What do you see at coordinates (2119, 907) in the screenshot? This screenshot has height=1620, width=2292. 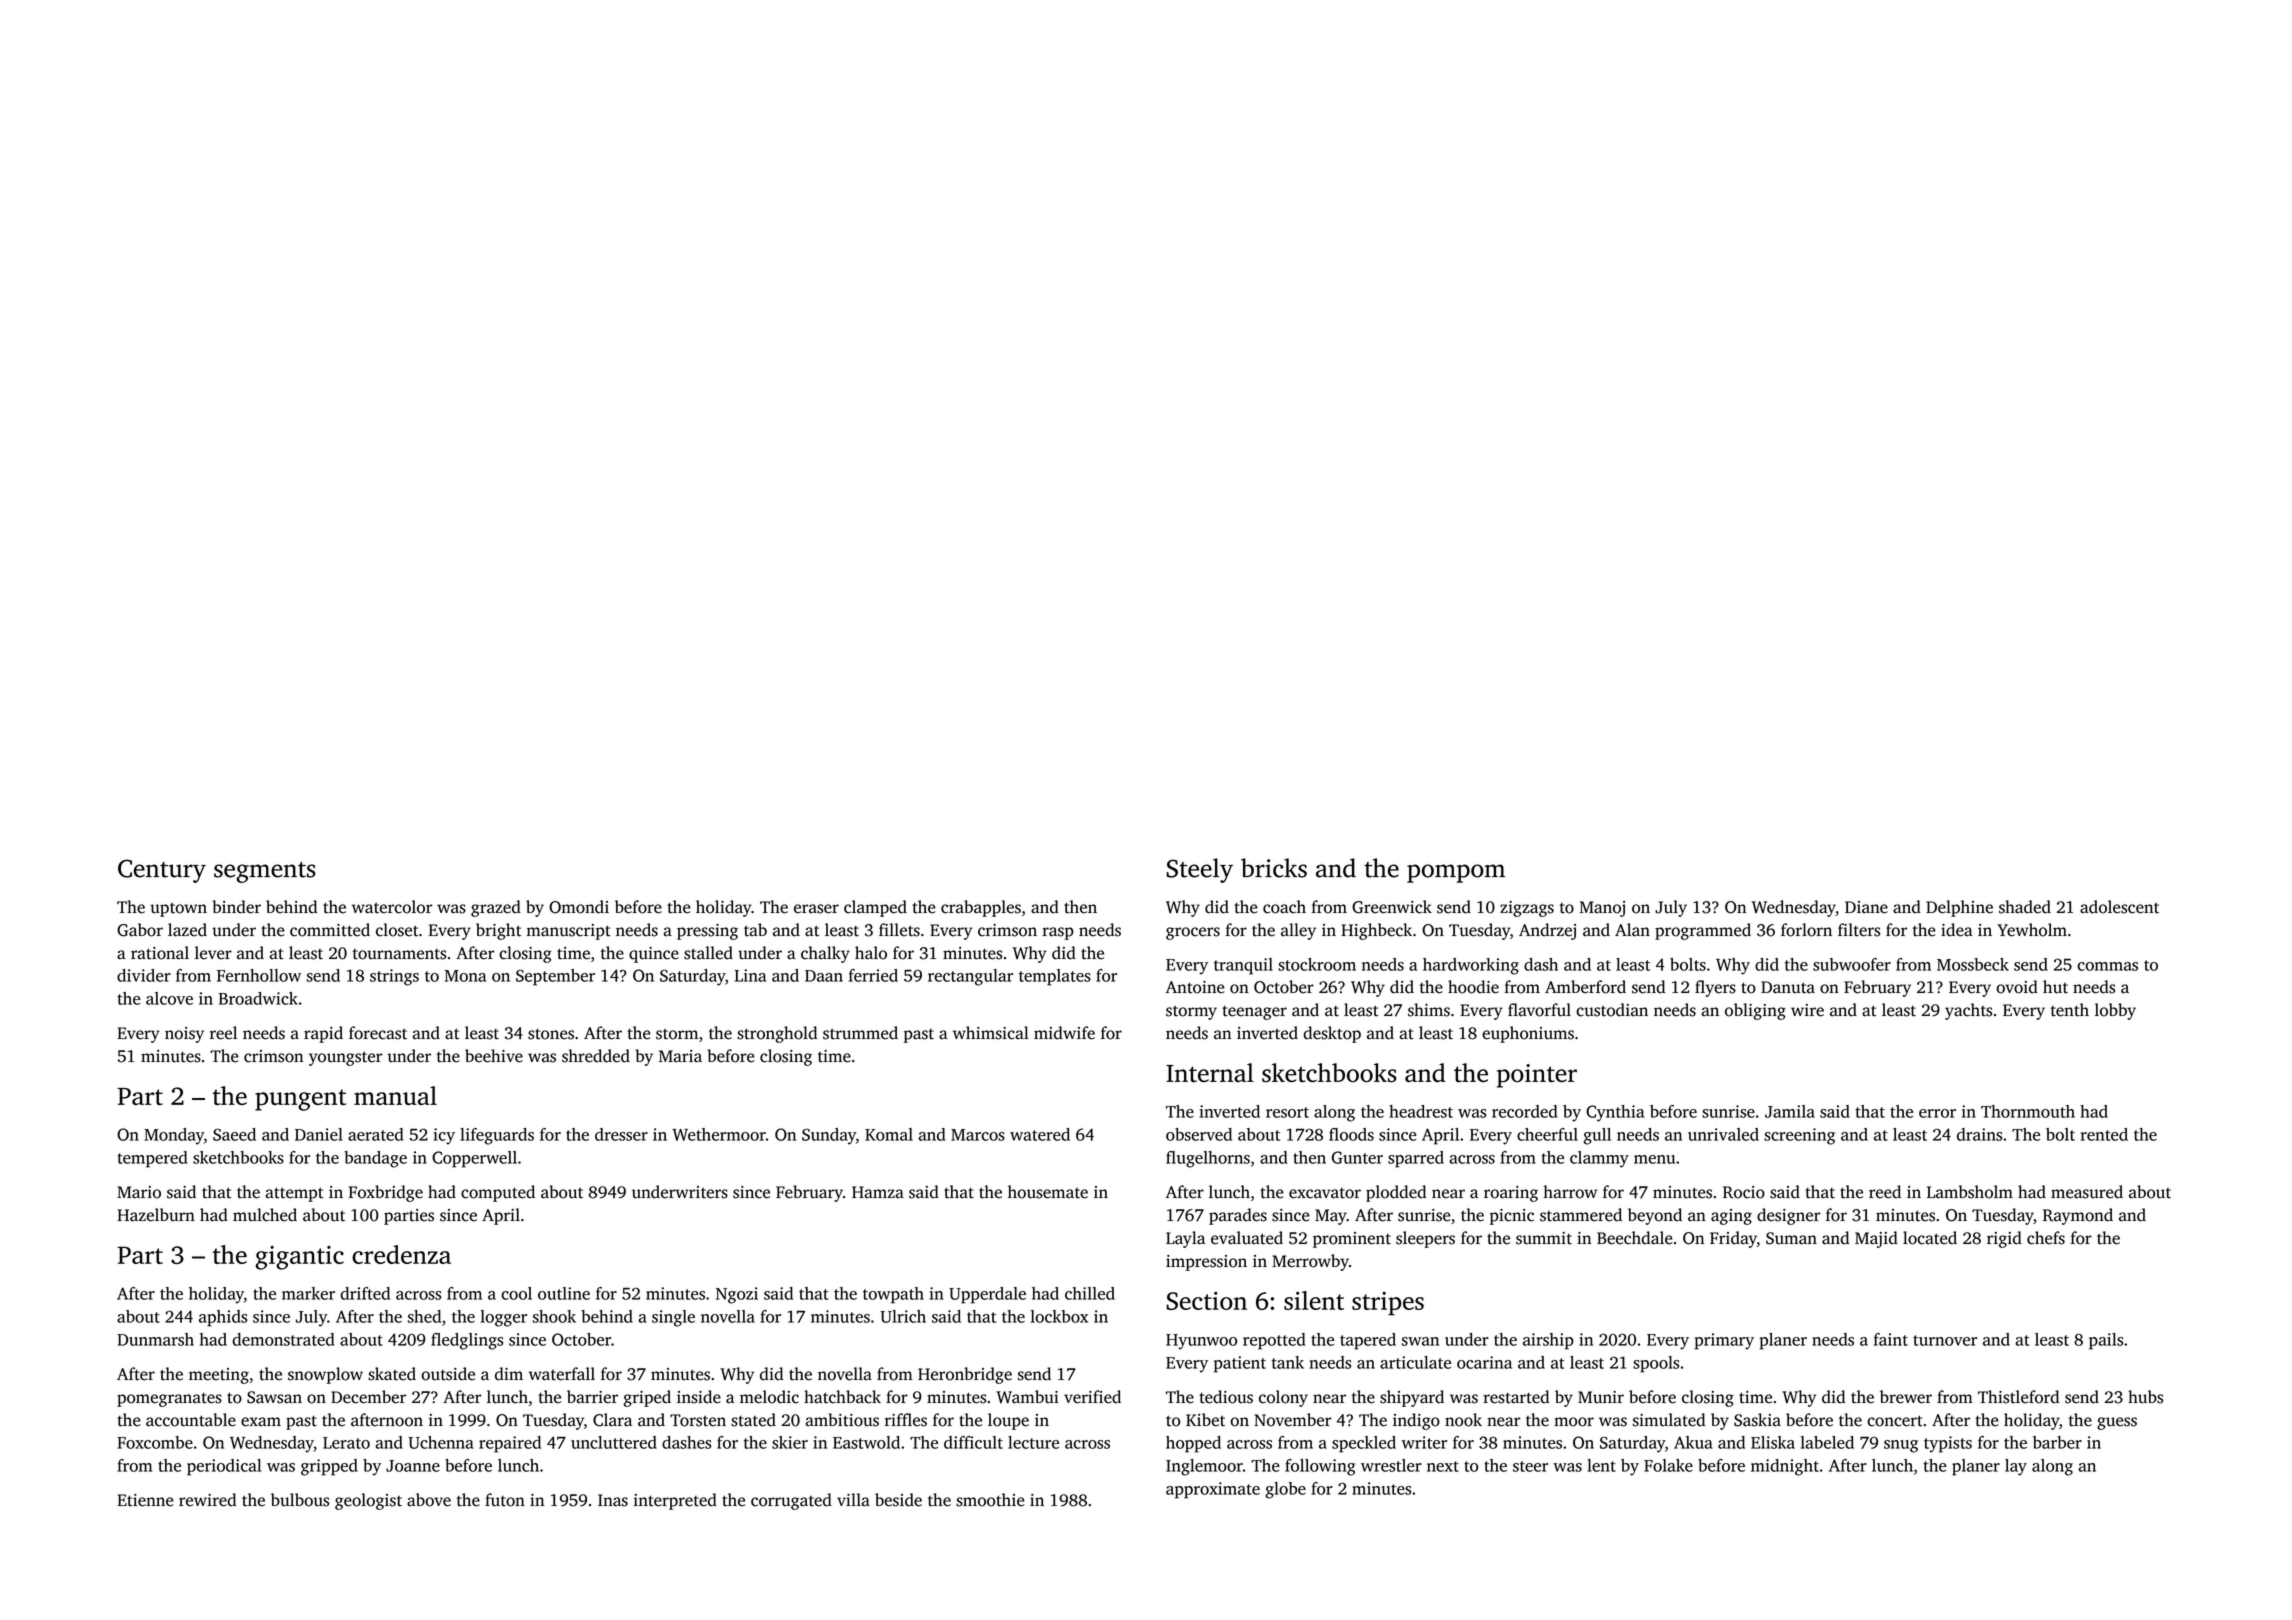 I see `adolescent` at bounding box center [2119, 907].
